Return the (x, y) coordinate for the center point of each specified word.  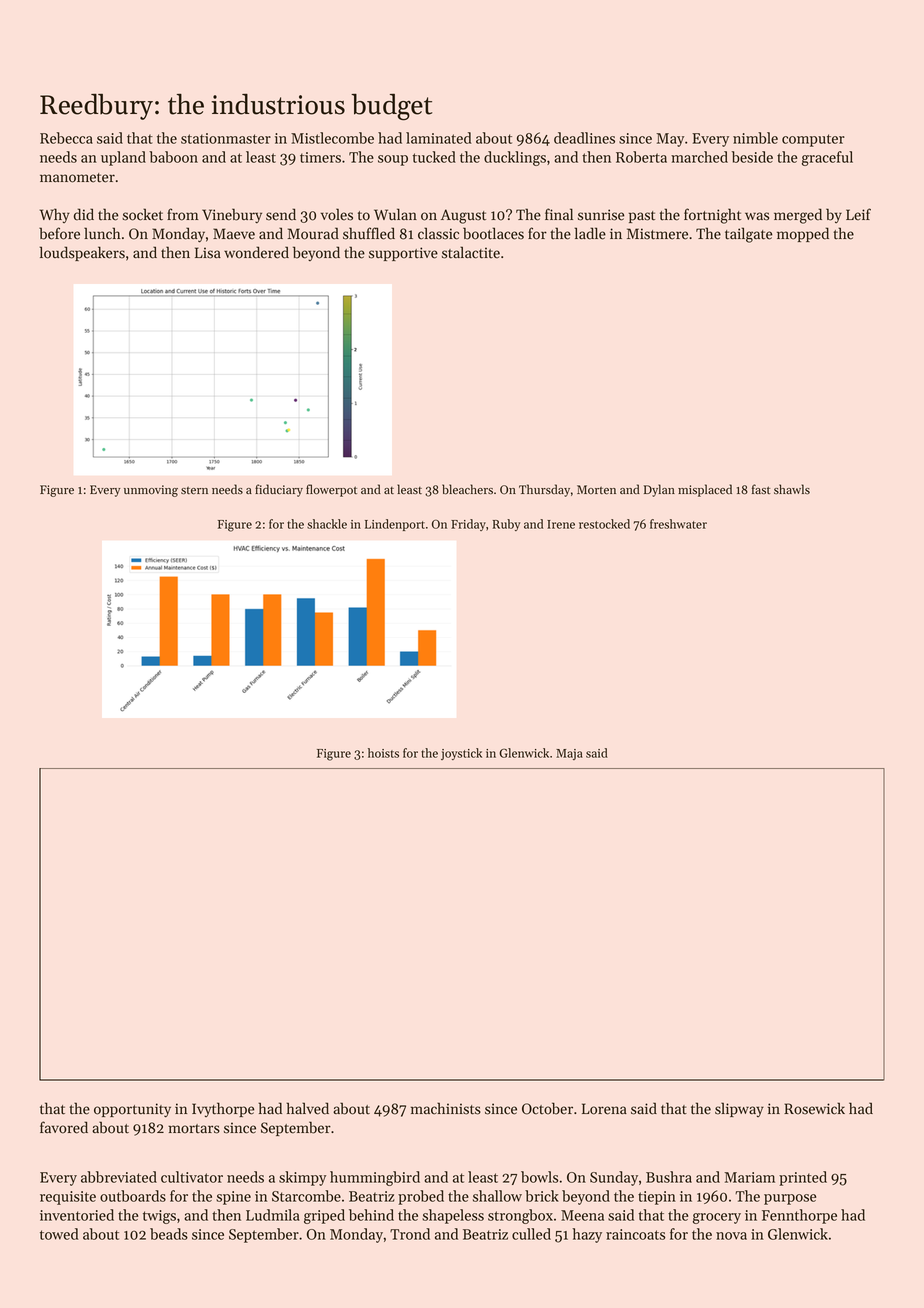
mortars (194, 1129)
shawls (792, 489)
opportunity (132, 1110)
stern (194, 491)
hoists (383, 753)
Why (55, 215)
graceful (827, 158)
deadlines (584, 138)
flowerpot (331, 490)
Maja (569, 754)
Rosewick (814, 1108)
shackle (327, 524)
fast (761, 489)
